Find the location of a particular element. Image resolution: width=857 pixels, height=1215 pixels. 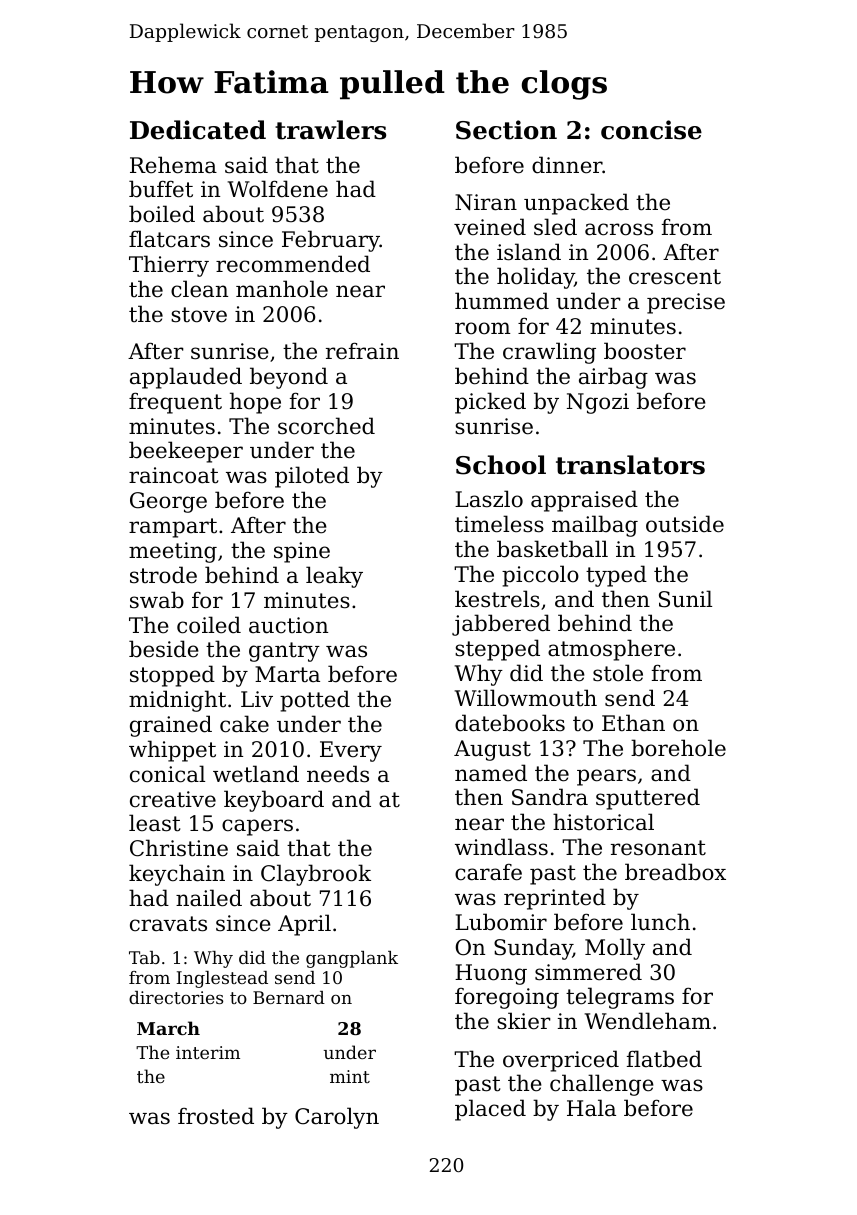

telegrams is located at coordinates (620, 998).
